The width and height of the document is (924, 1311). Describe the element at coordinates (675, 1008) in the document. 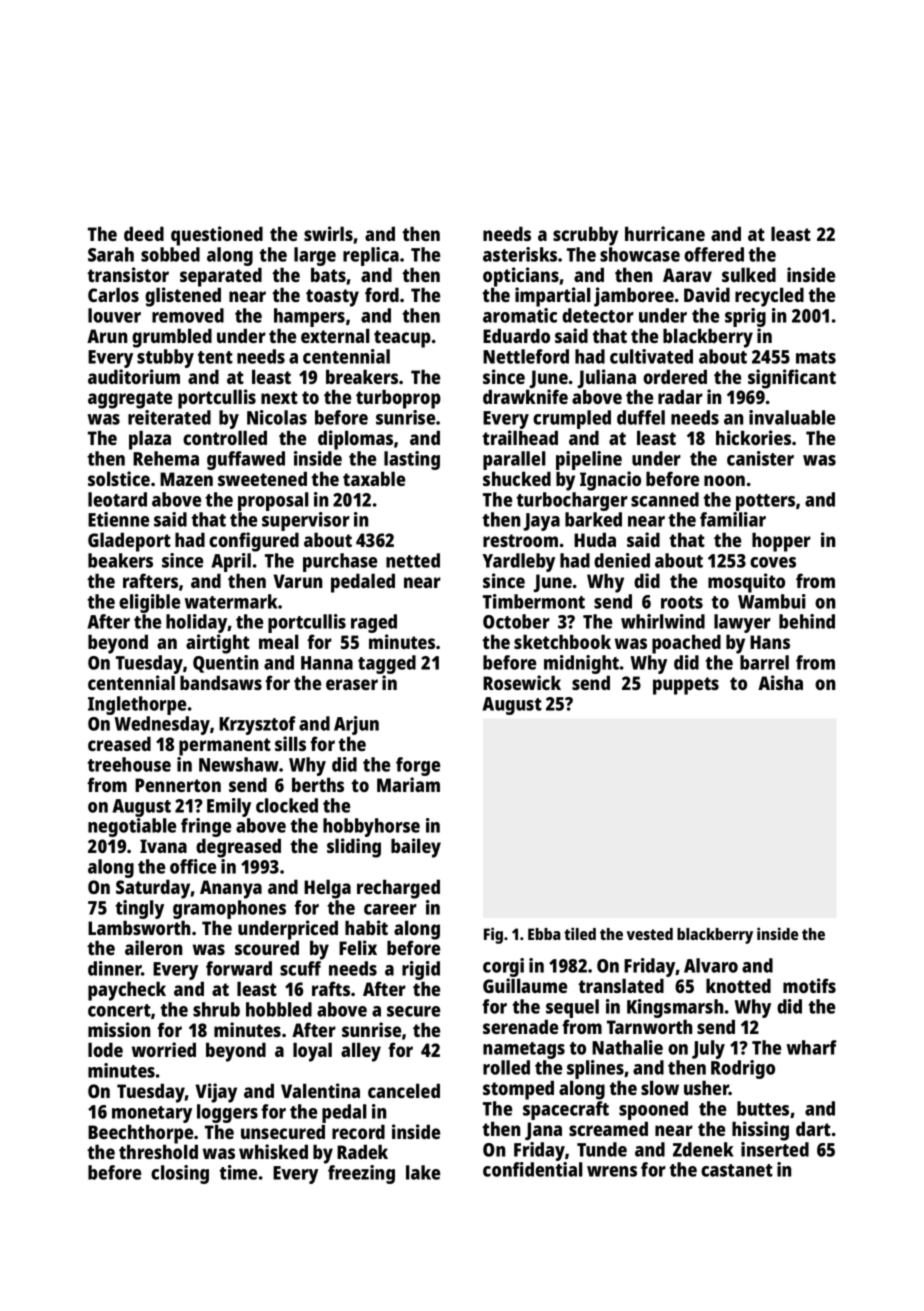

I see `Kingsmarsh` at that location.
